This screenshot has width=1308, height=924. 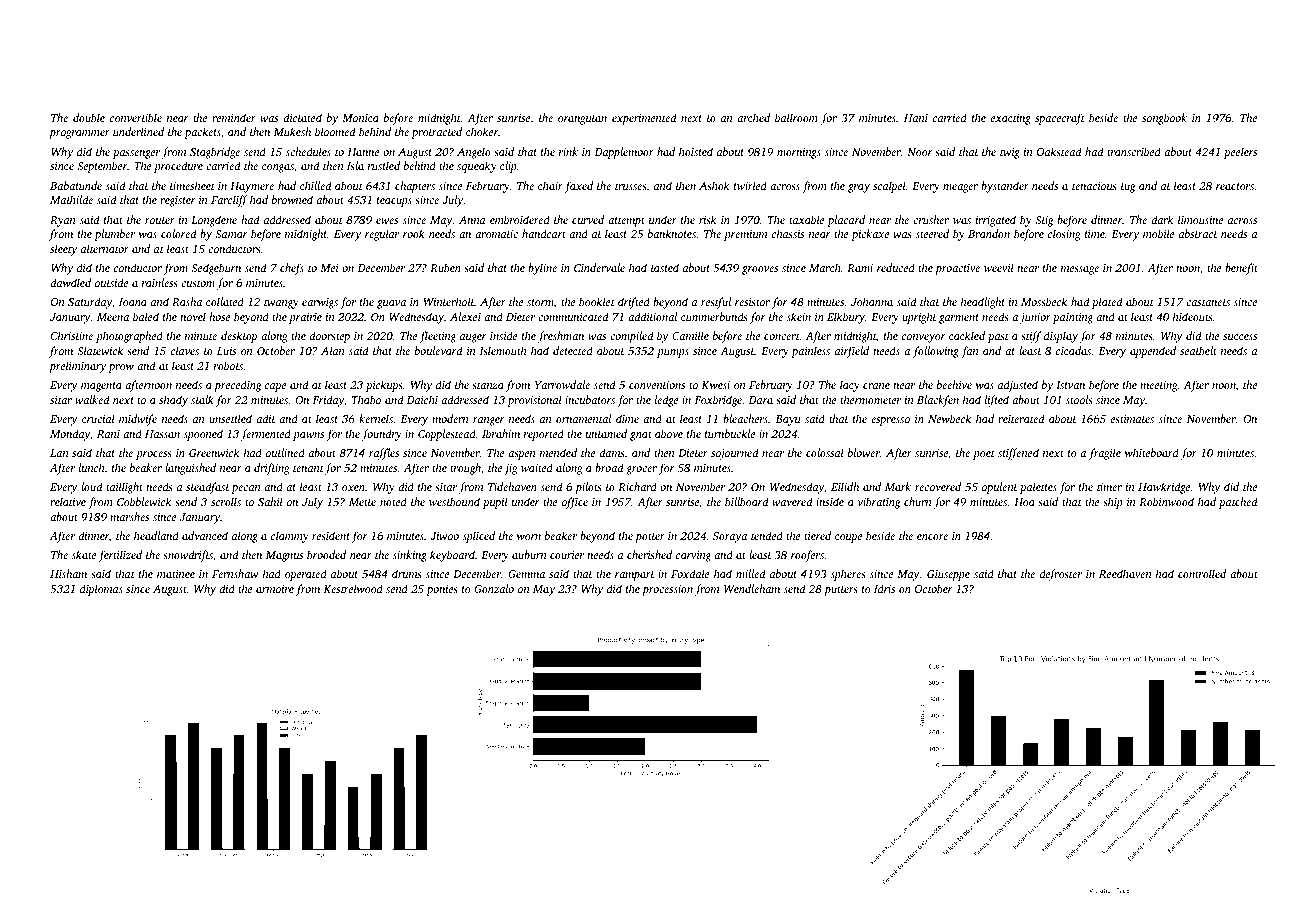 What do you see at coordinates (650, 538) in the screenshot?
I see `potter` at bounding box center [650, 538].
